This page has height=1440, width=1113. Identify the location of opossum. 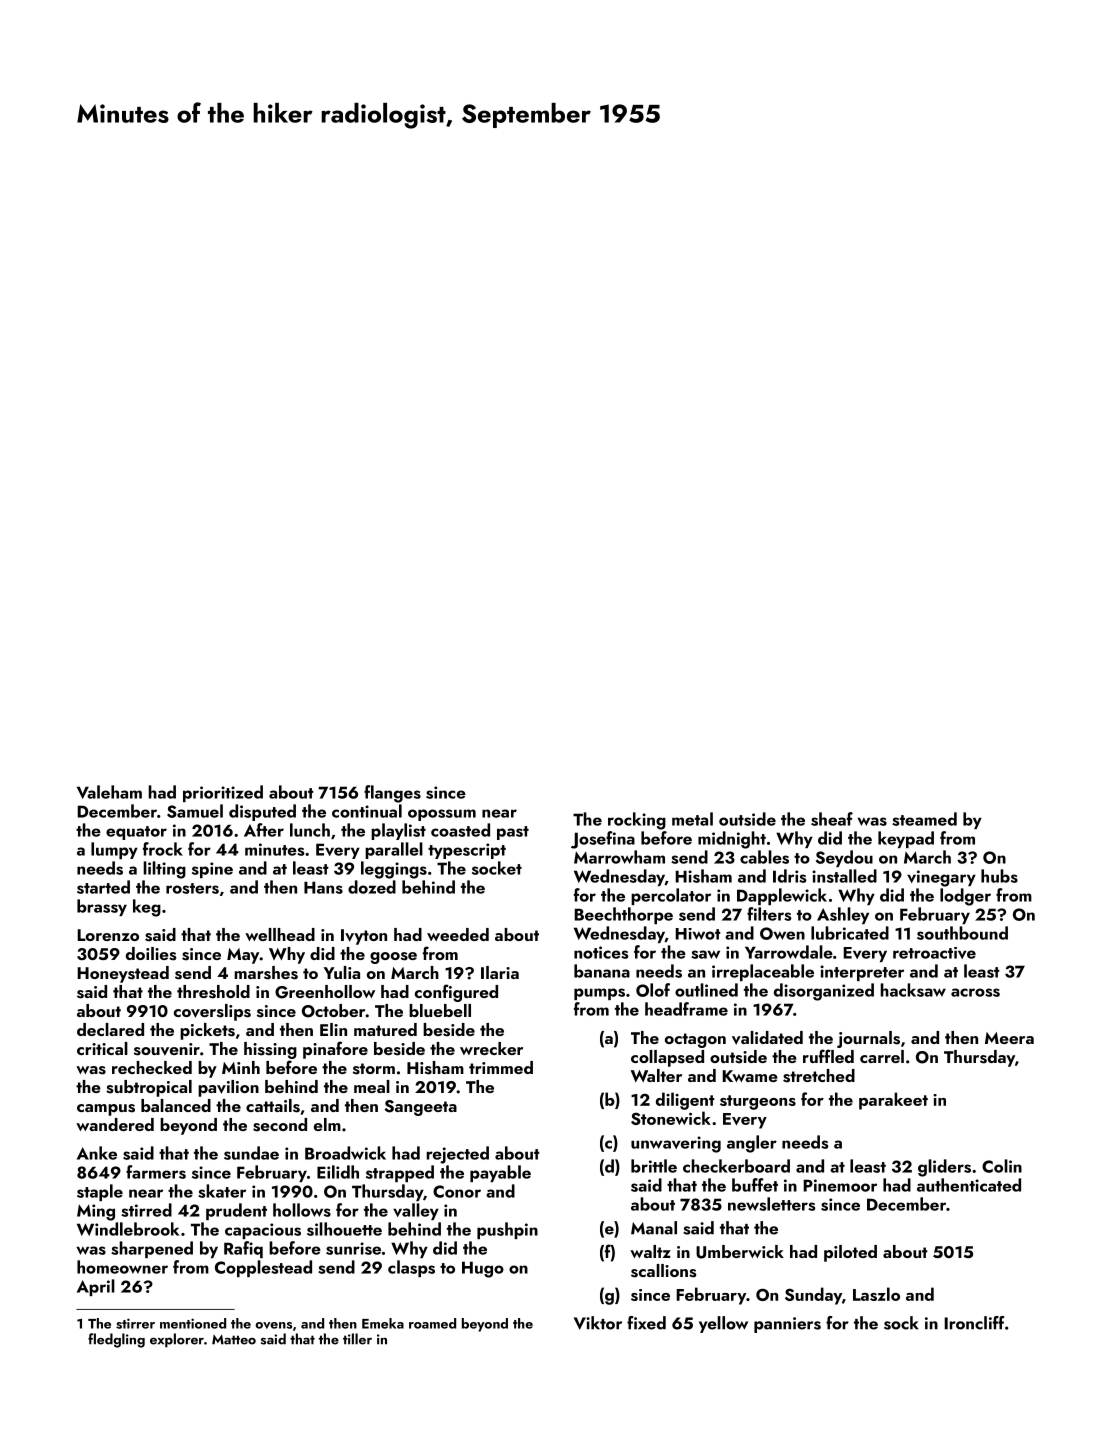
(442, 815).
